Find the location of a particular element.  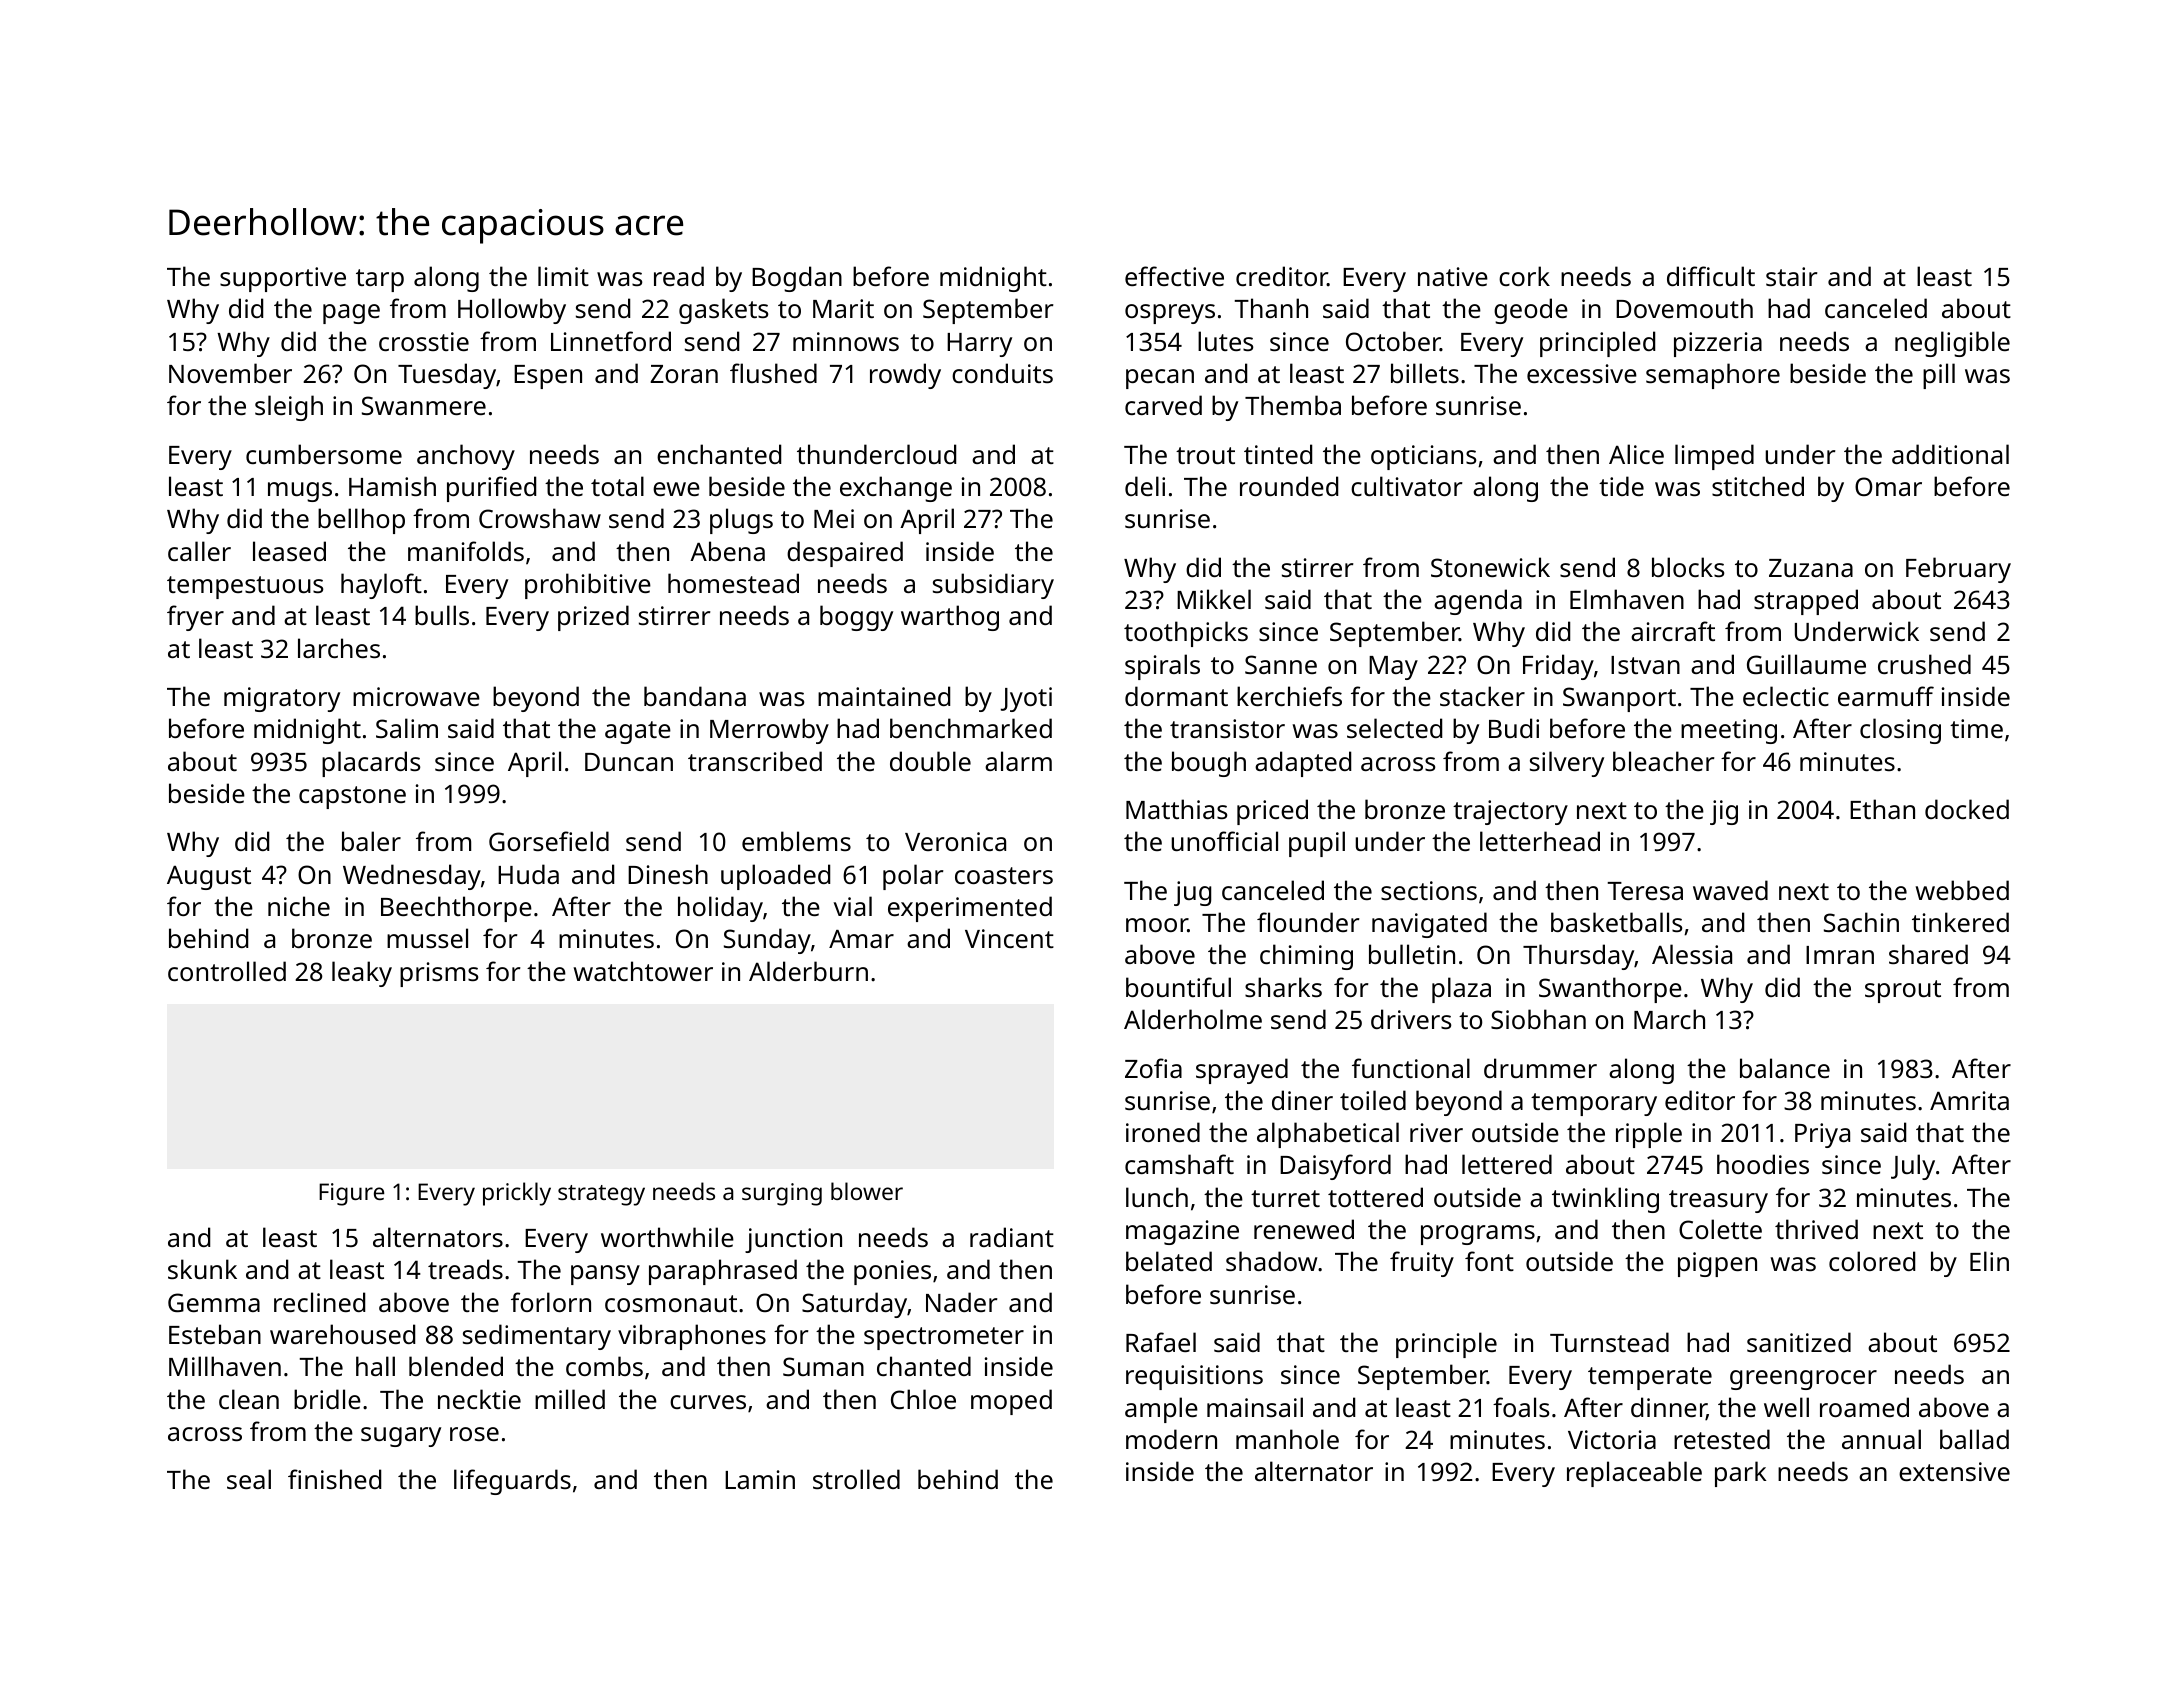

Zofia is located at coordinates (1153, 1068).
